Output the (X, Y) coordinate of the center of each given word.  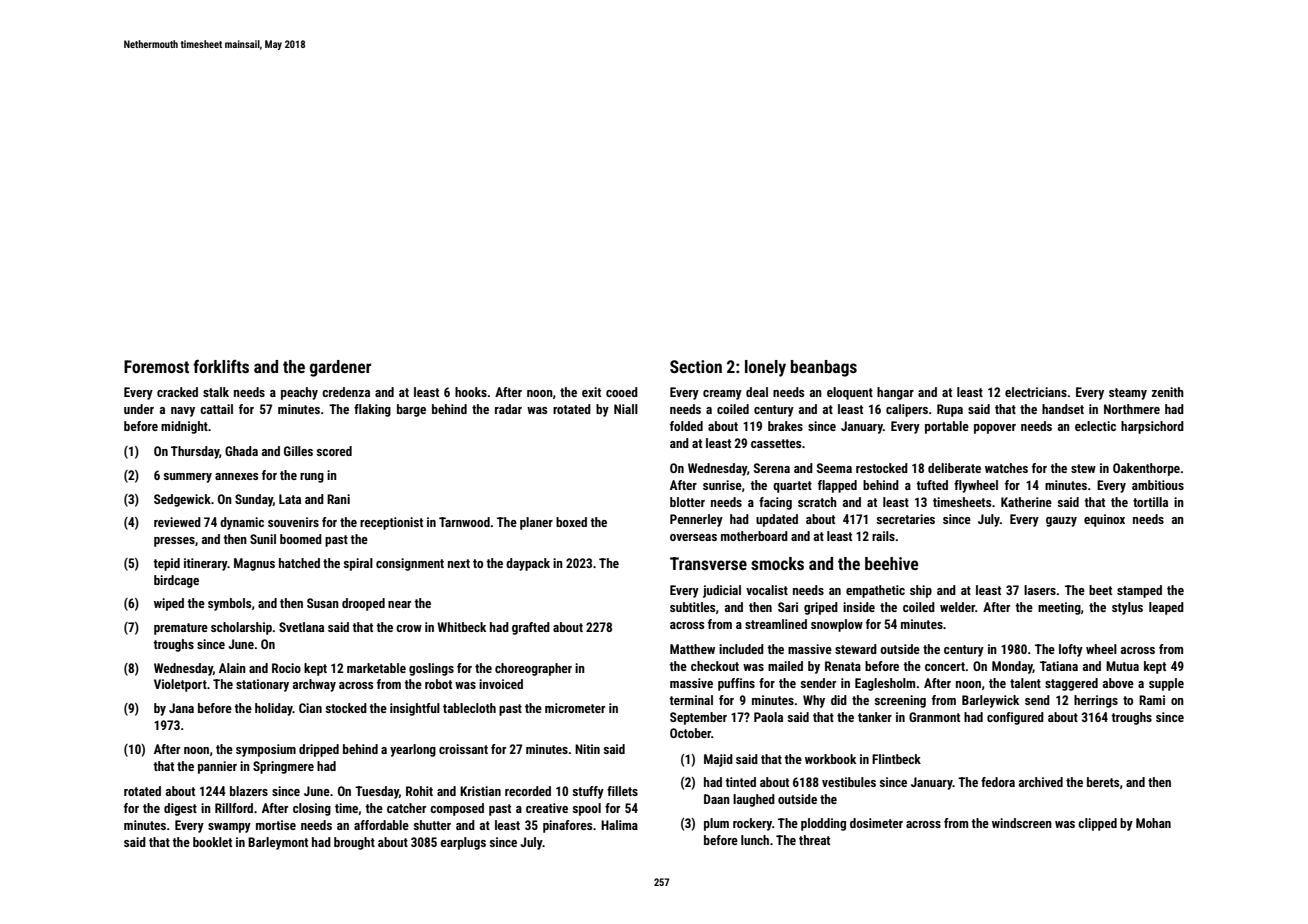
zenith (1167, 392)
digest (180, 809)
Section (696, 366)
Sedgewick (182, 500)
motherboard (754, 536)
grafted (531, 628)
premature (181, 629)
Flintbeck (896, 759)
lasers (1040, 590)
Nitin (587, 749)
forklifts (221, 366)
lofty (1071, 650)
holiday (274, 709)
